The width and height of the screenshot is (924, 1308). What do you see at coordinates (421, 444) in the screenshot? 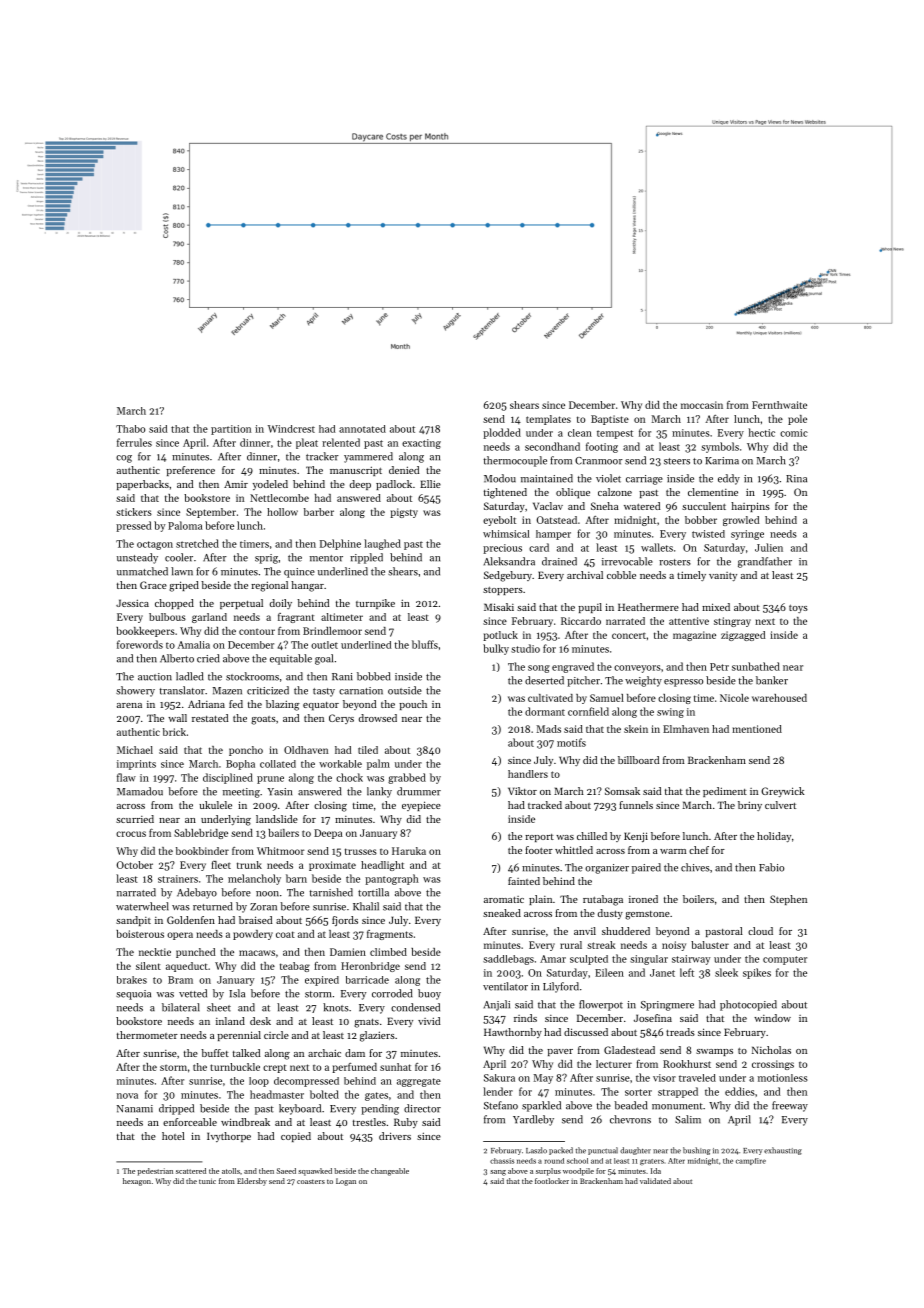
I see `exacting` at bounding box center [421, 444].
